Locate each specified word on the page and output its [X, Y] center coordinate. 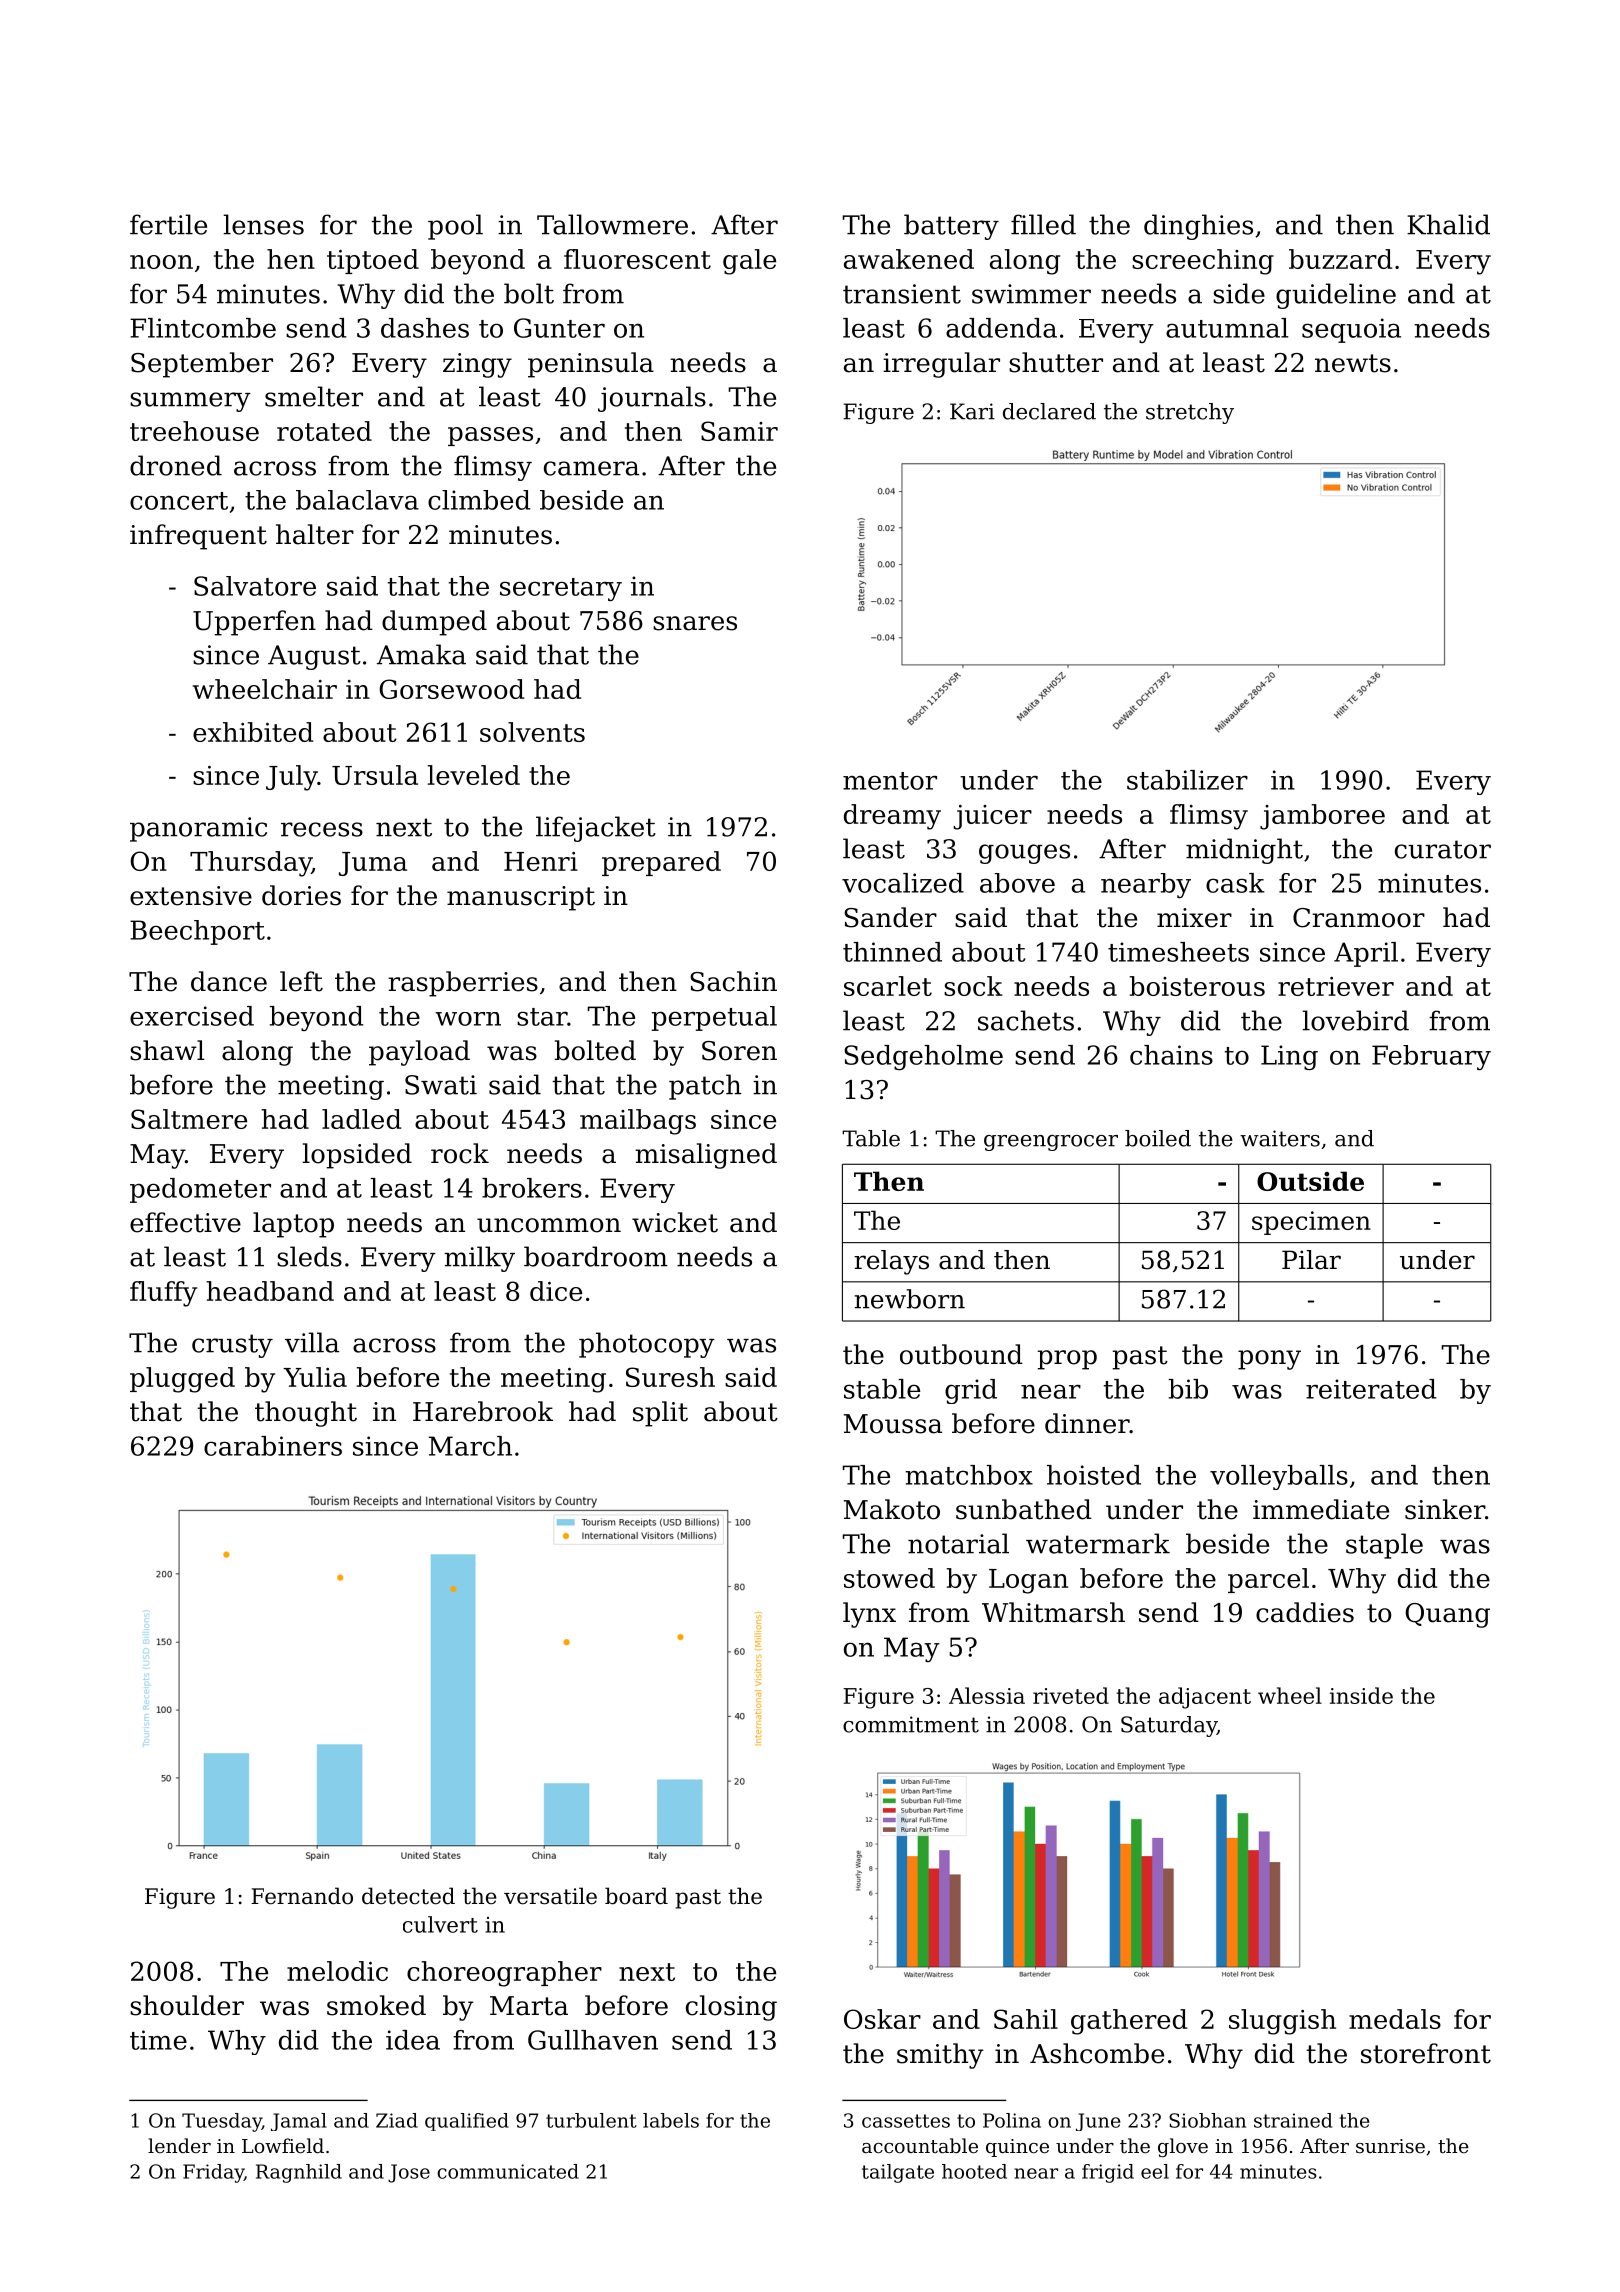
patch [705, 1087]
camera [591, 468]
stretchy [1190, 413]
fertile [168, 224]
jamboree [1322, 817]
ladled [361, 1119]
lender [179, 2145]
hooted [974, 2171]
